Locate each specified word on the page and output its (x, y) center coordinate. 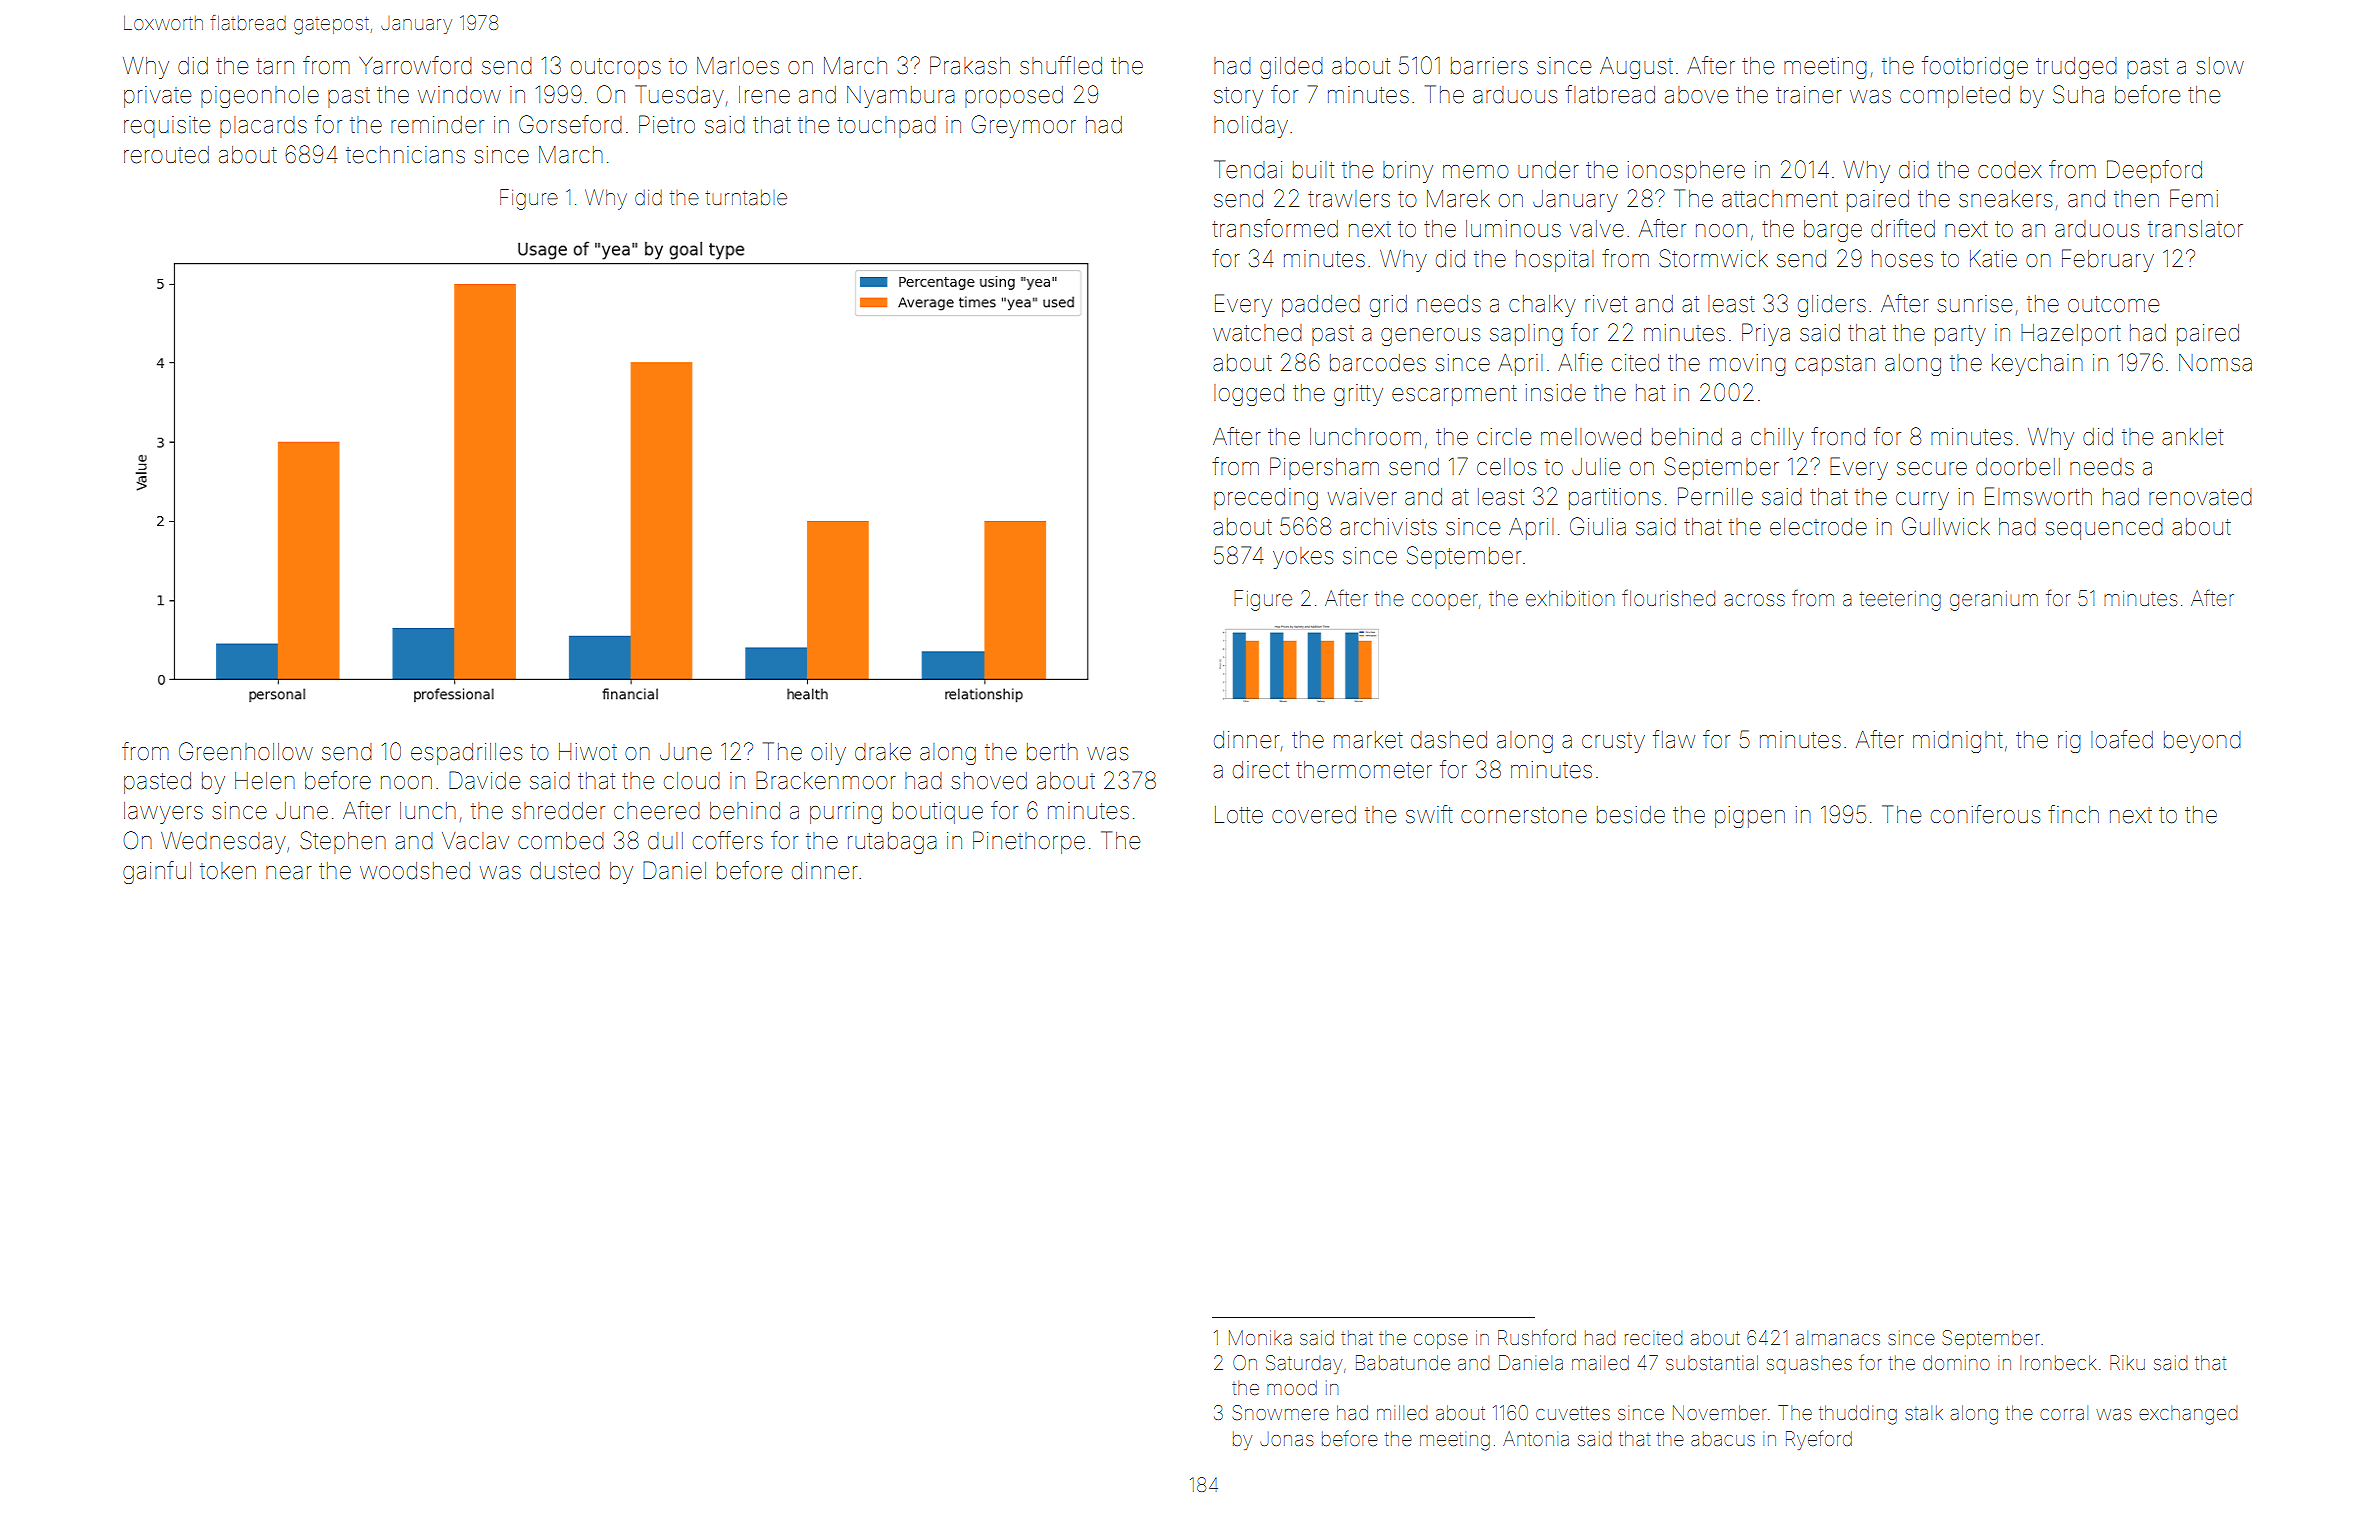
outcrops (616, 68)
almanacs (1838, 1338)
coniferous (1985, 814)
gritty (1358, 395)
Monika (1260, 1337)
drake (883, 752)
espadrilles (466, 754)
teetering (1900, 601)
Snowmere (1280, 1412)
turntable (746, 198)
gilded (1291, 68)
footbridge (1975, 67)
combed (561, 841)
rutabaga (892, 843)
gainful (157, 872)
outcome (2113, 304)
